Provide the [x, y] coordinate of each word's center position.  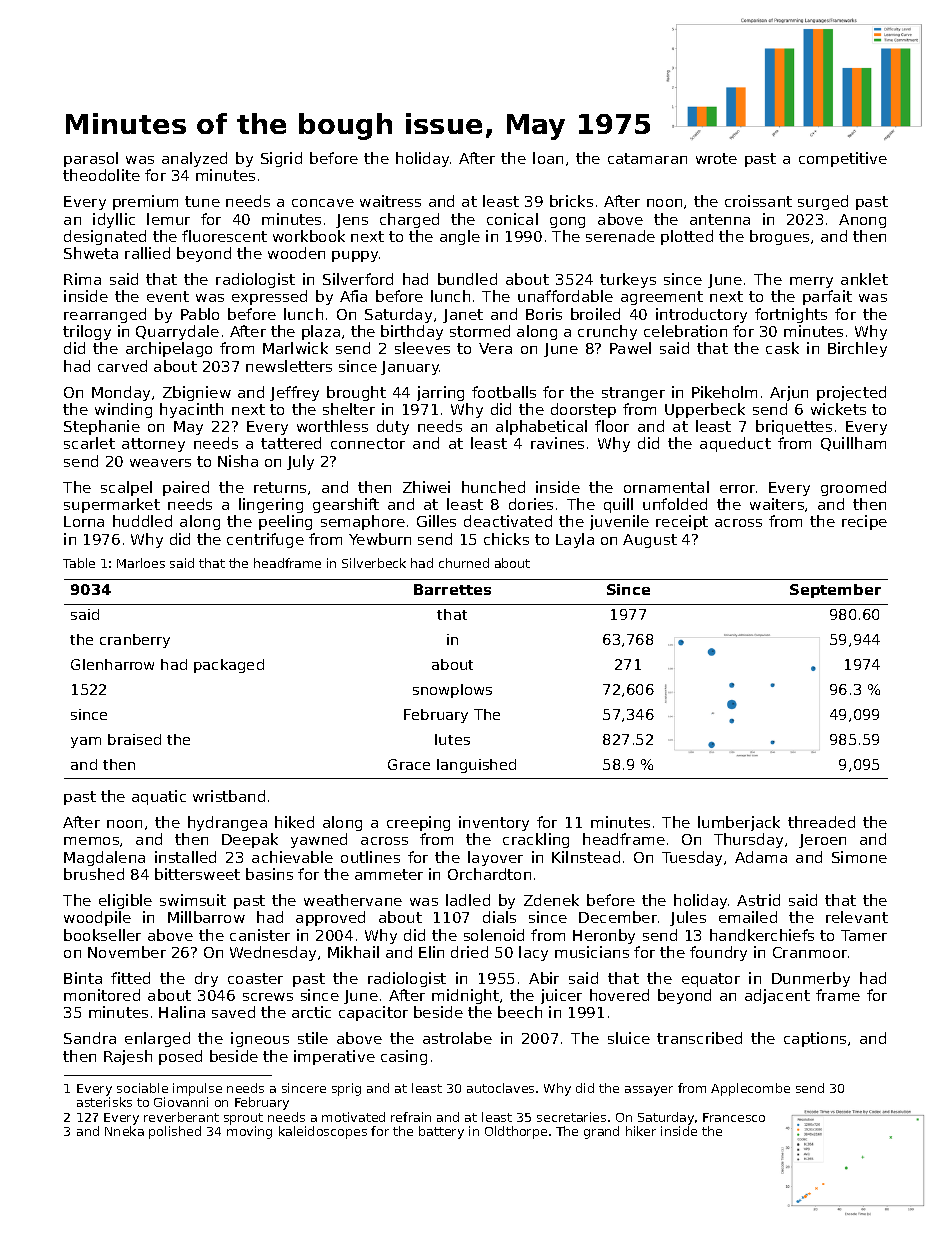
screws [268, 997]
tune [202, 201]
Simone [859, 857]
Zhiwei [426, 487]
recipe [864, 522]
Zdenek [551, 900]
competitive [843, 159]
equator [711, 980]
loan [548, 158]
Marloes [141, 563]
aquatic [159, 797]
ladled [468, 900]
